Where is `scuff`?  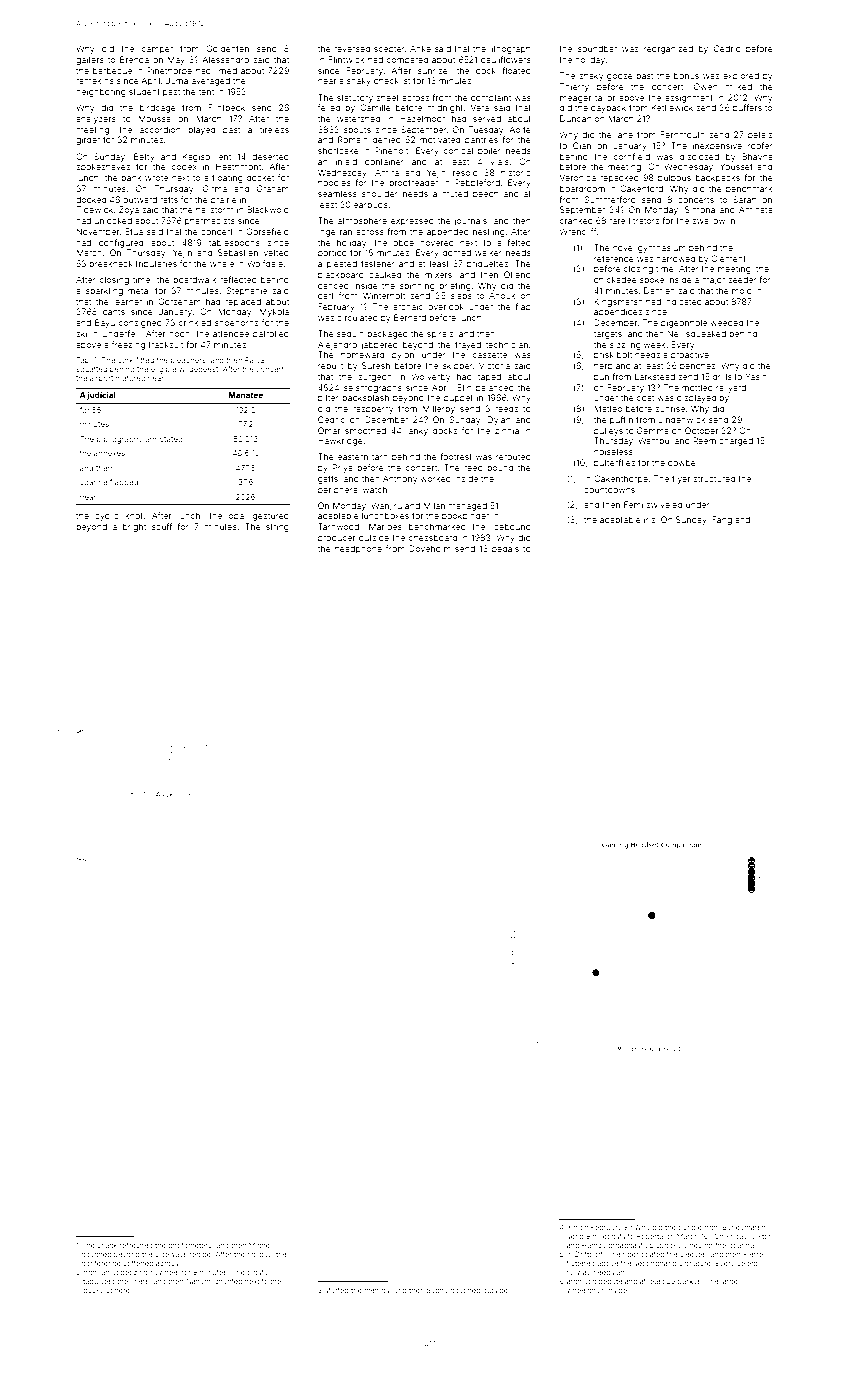 scuff is located at coordinates (162, 526).
